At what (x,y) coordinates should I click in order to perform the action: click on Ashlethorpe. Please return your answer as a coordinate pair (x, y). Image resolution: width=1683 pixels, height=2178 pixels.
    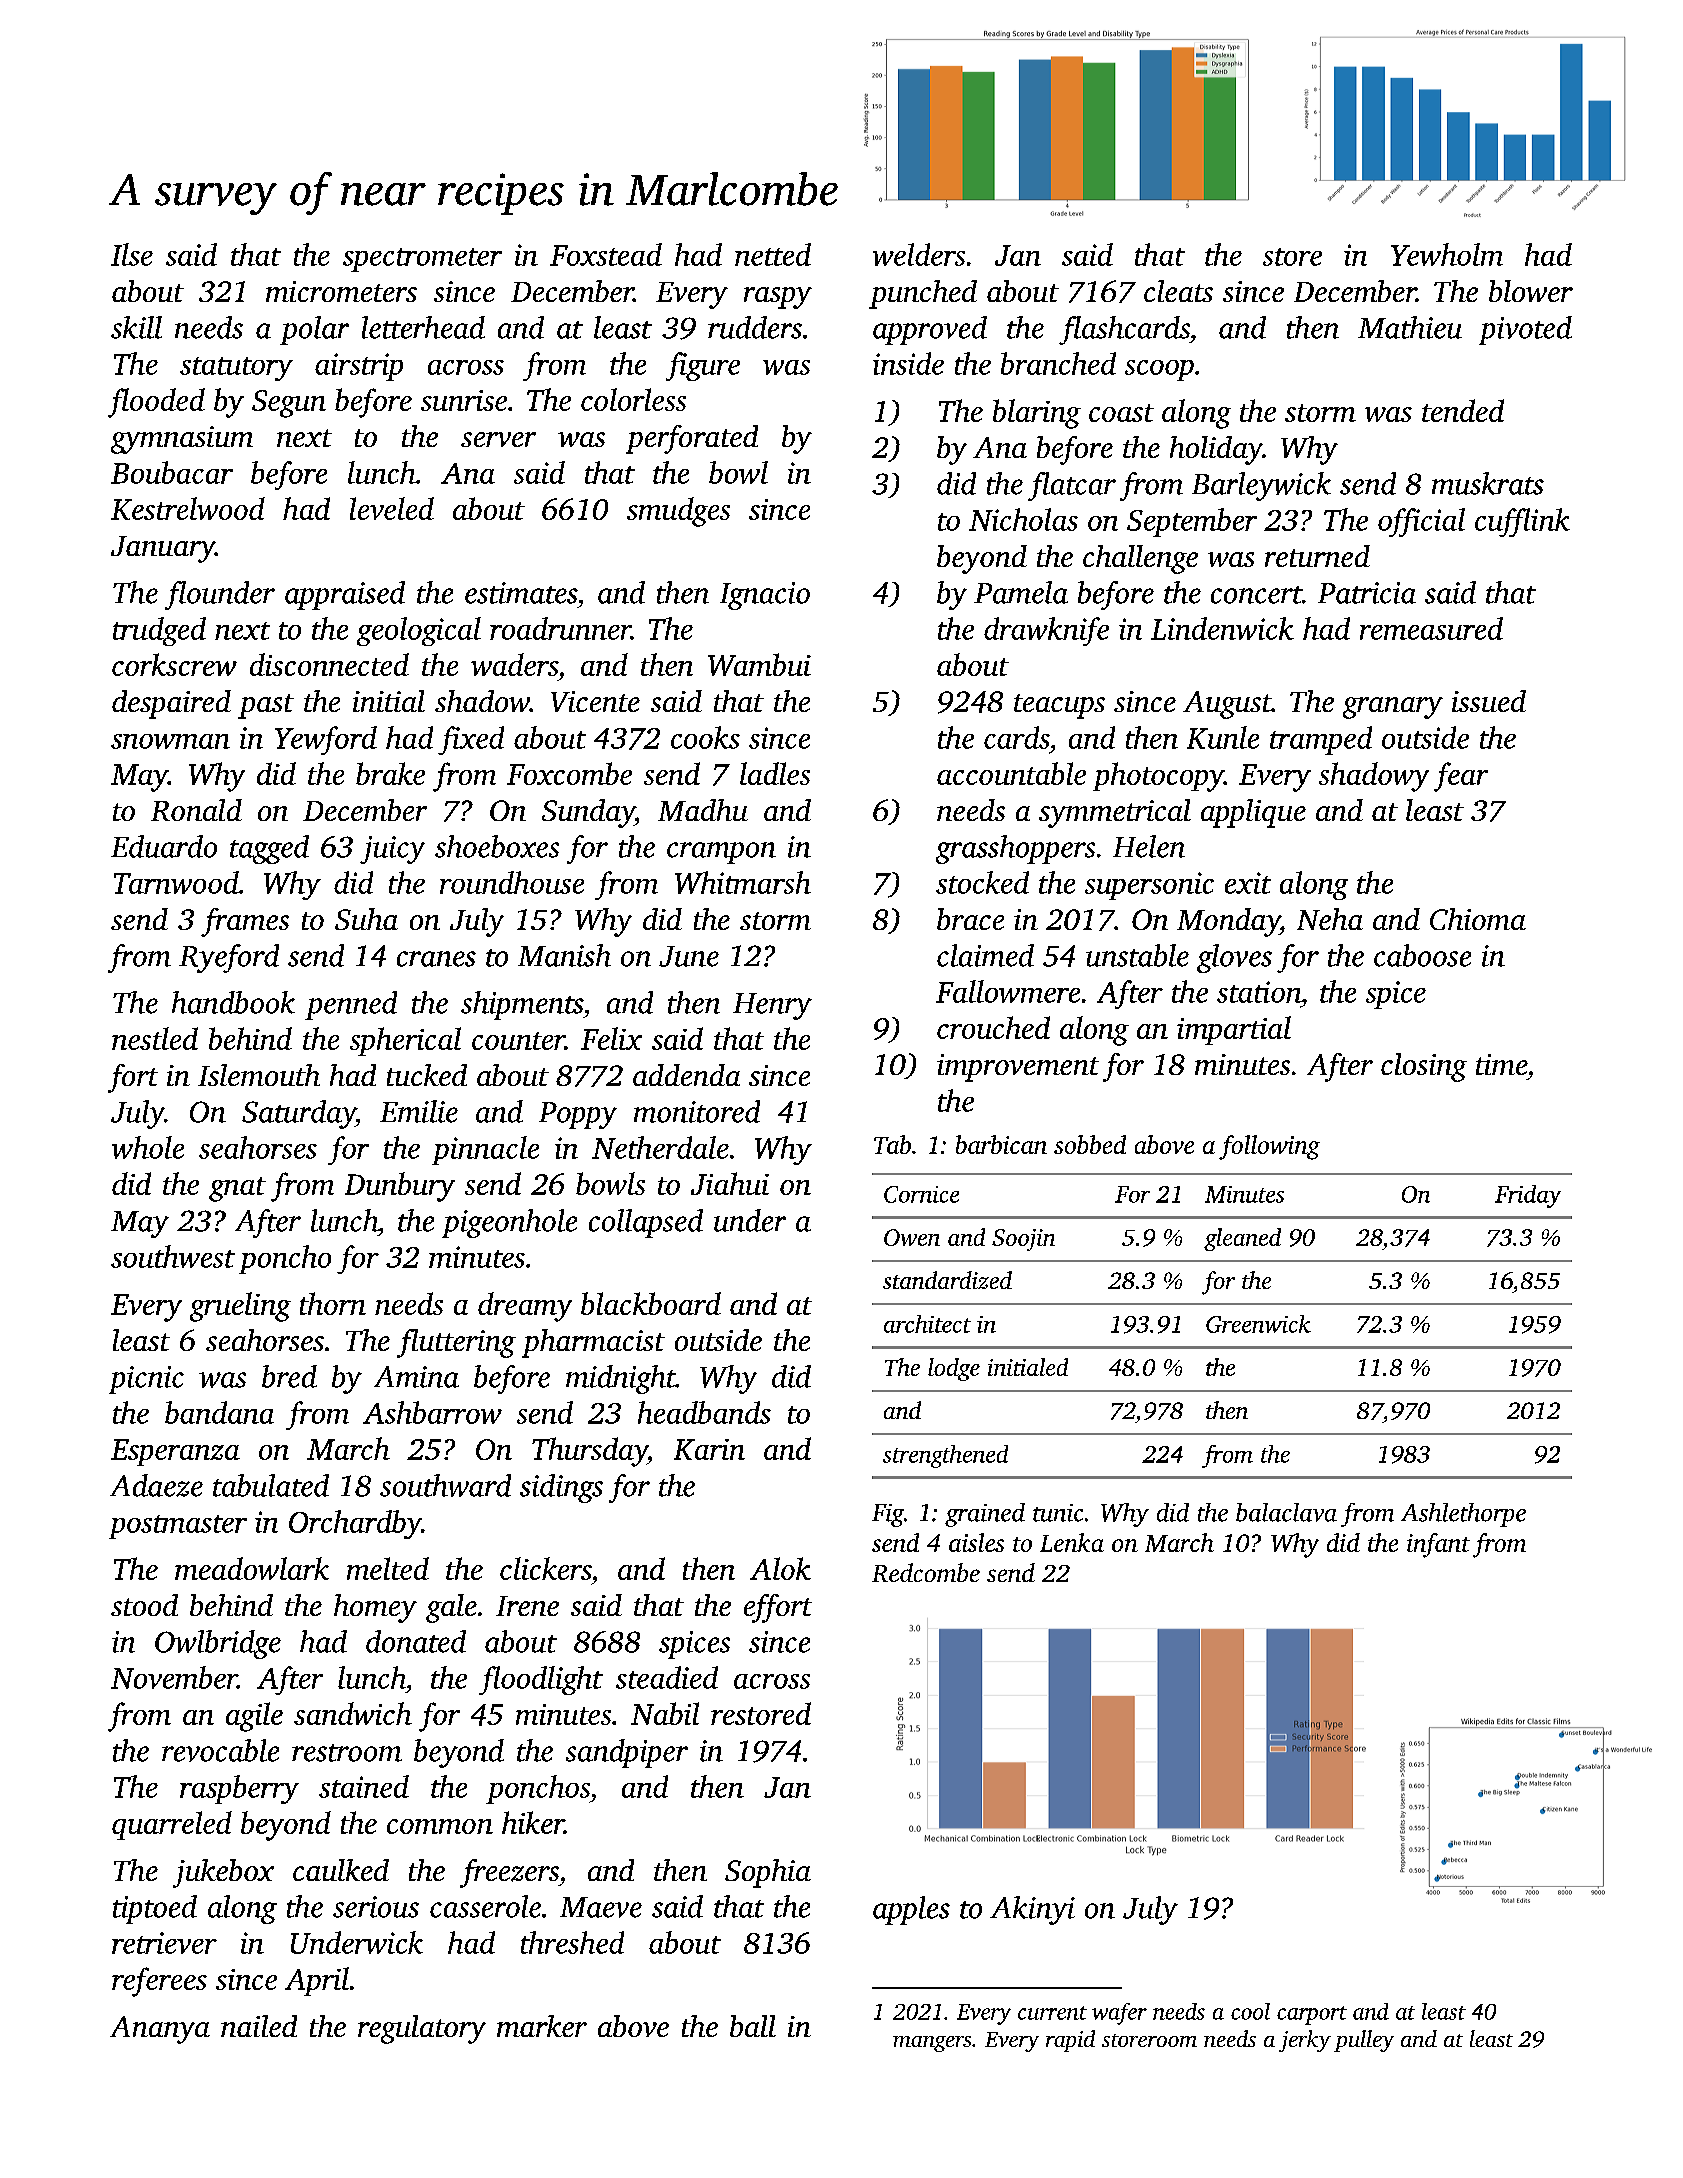
    Looking at the image, I should click on (1463, 1515).
